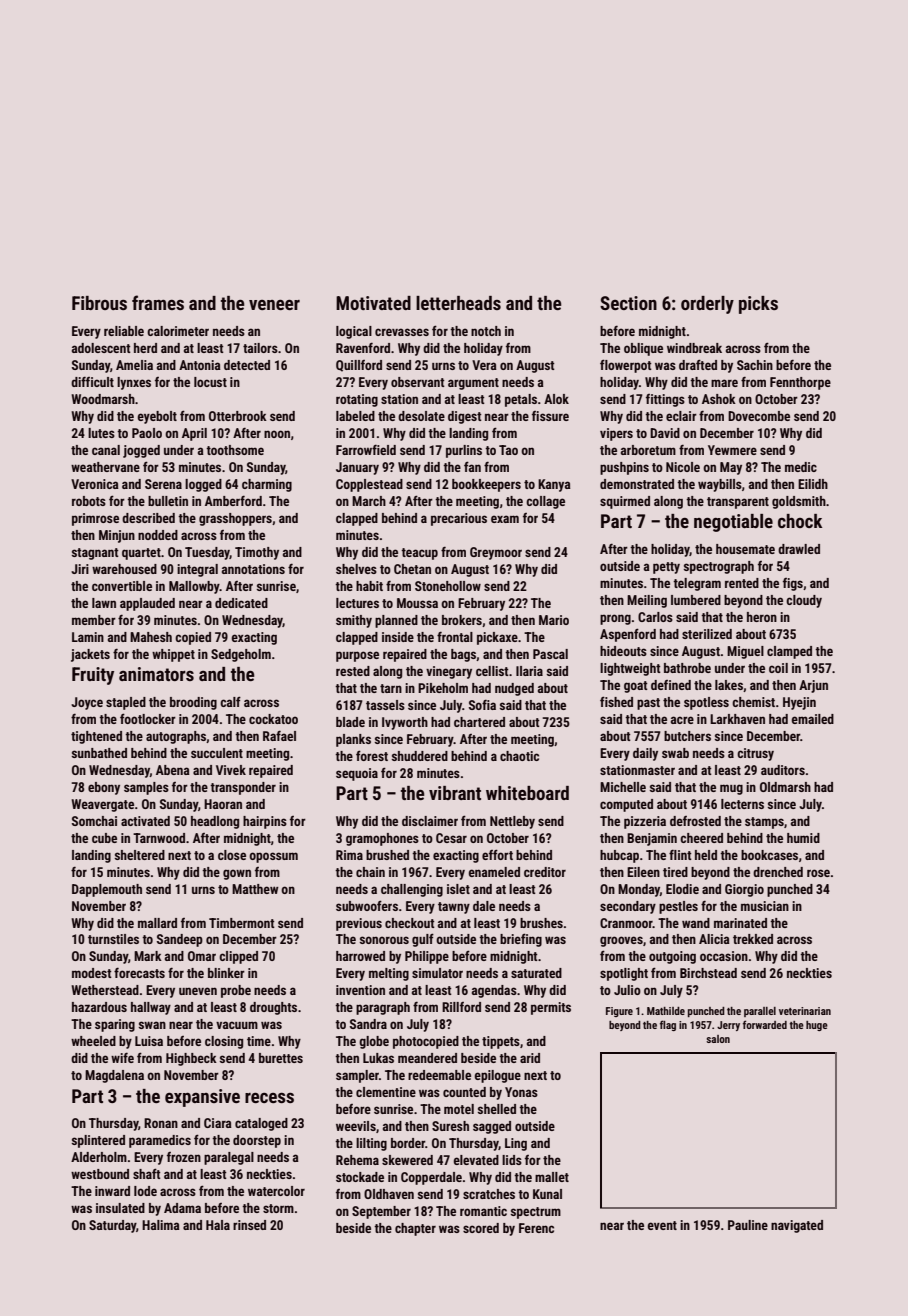 This document has height=1316, width=908. What do you see at coordinates (494, 991) in the document?
I see `agendas` at bounding box center [494, 991].
